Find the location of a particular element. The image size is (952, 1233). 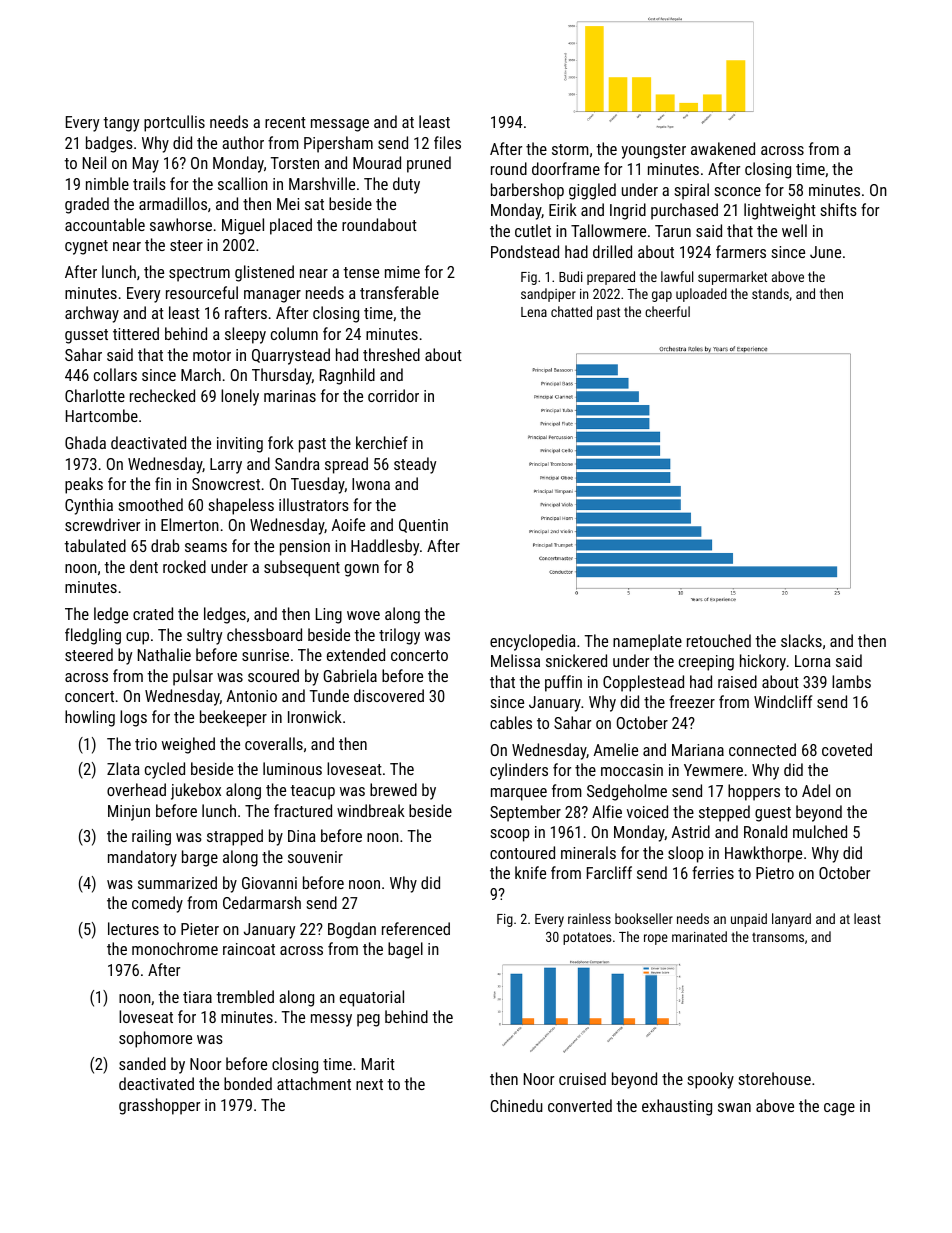

Chinedu is located at coordinates (517, 1105).
